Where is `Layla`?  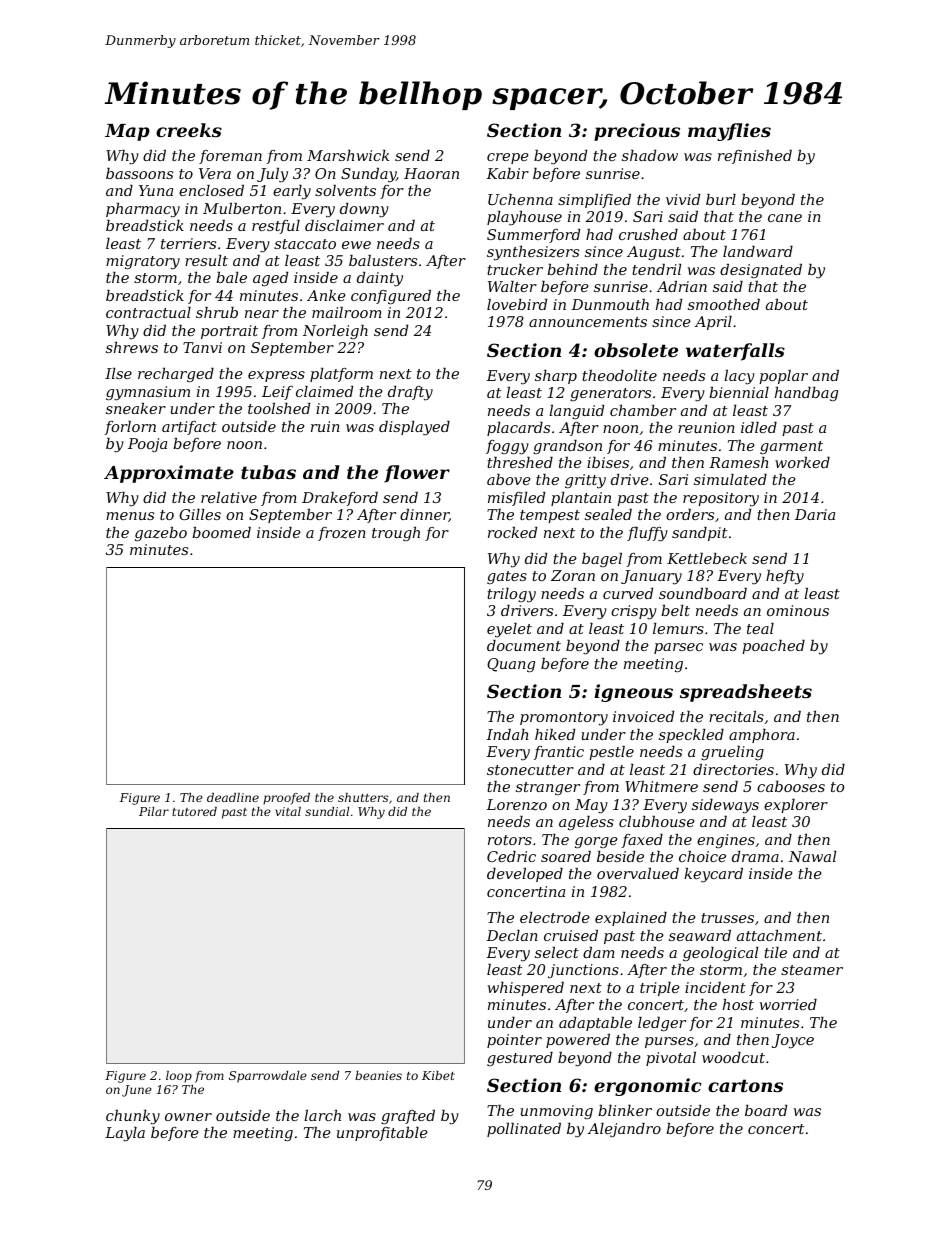
Layla is located at coordinates (125, 1134).
